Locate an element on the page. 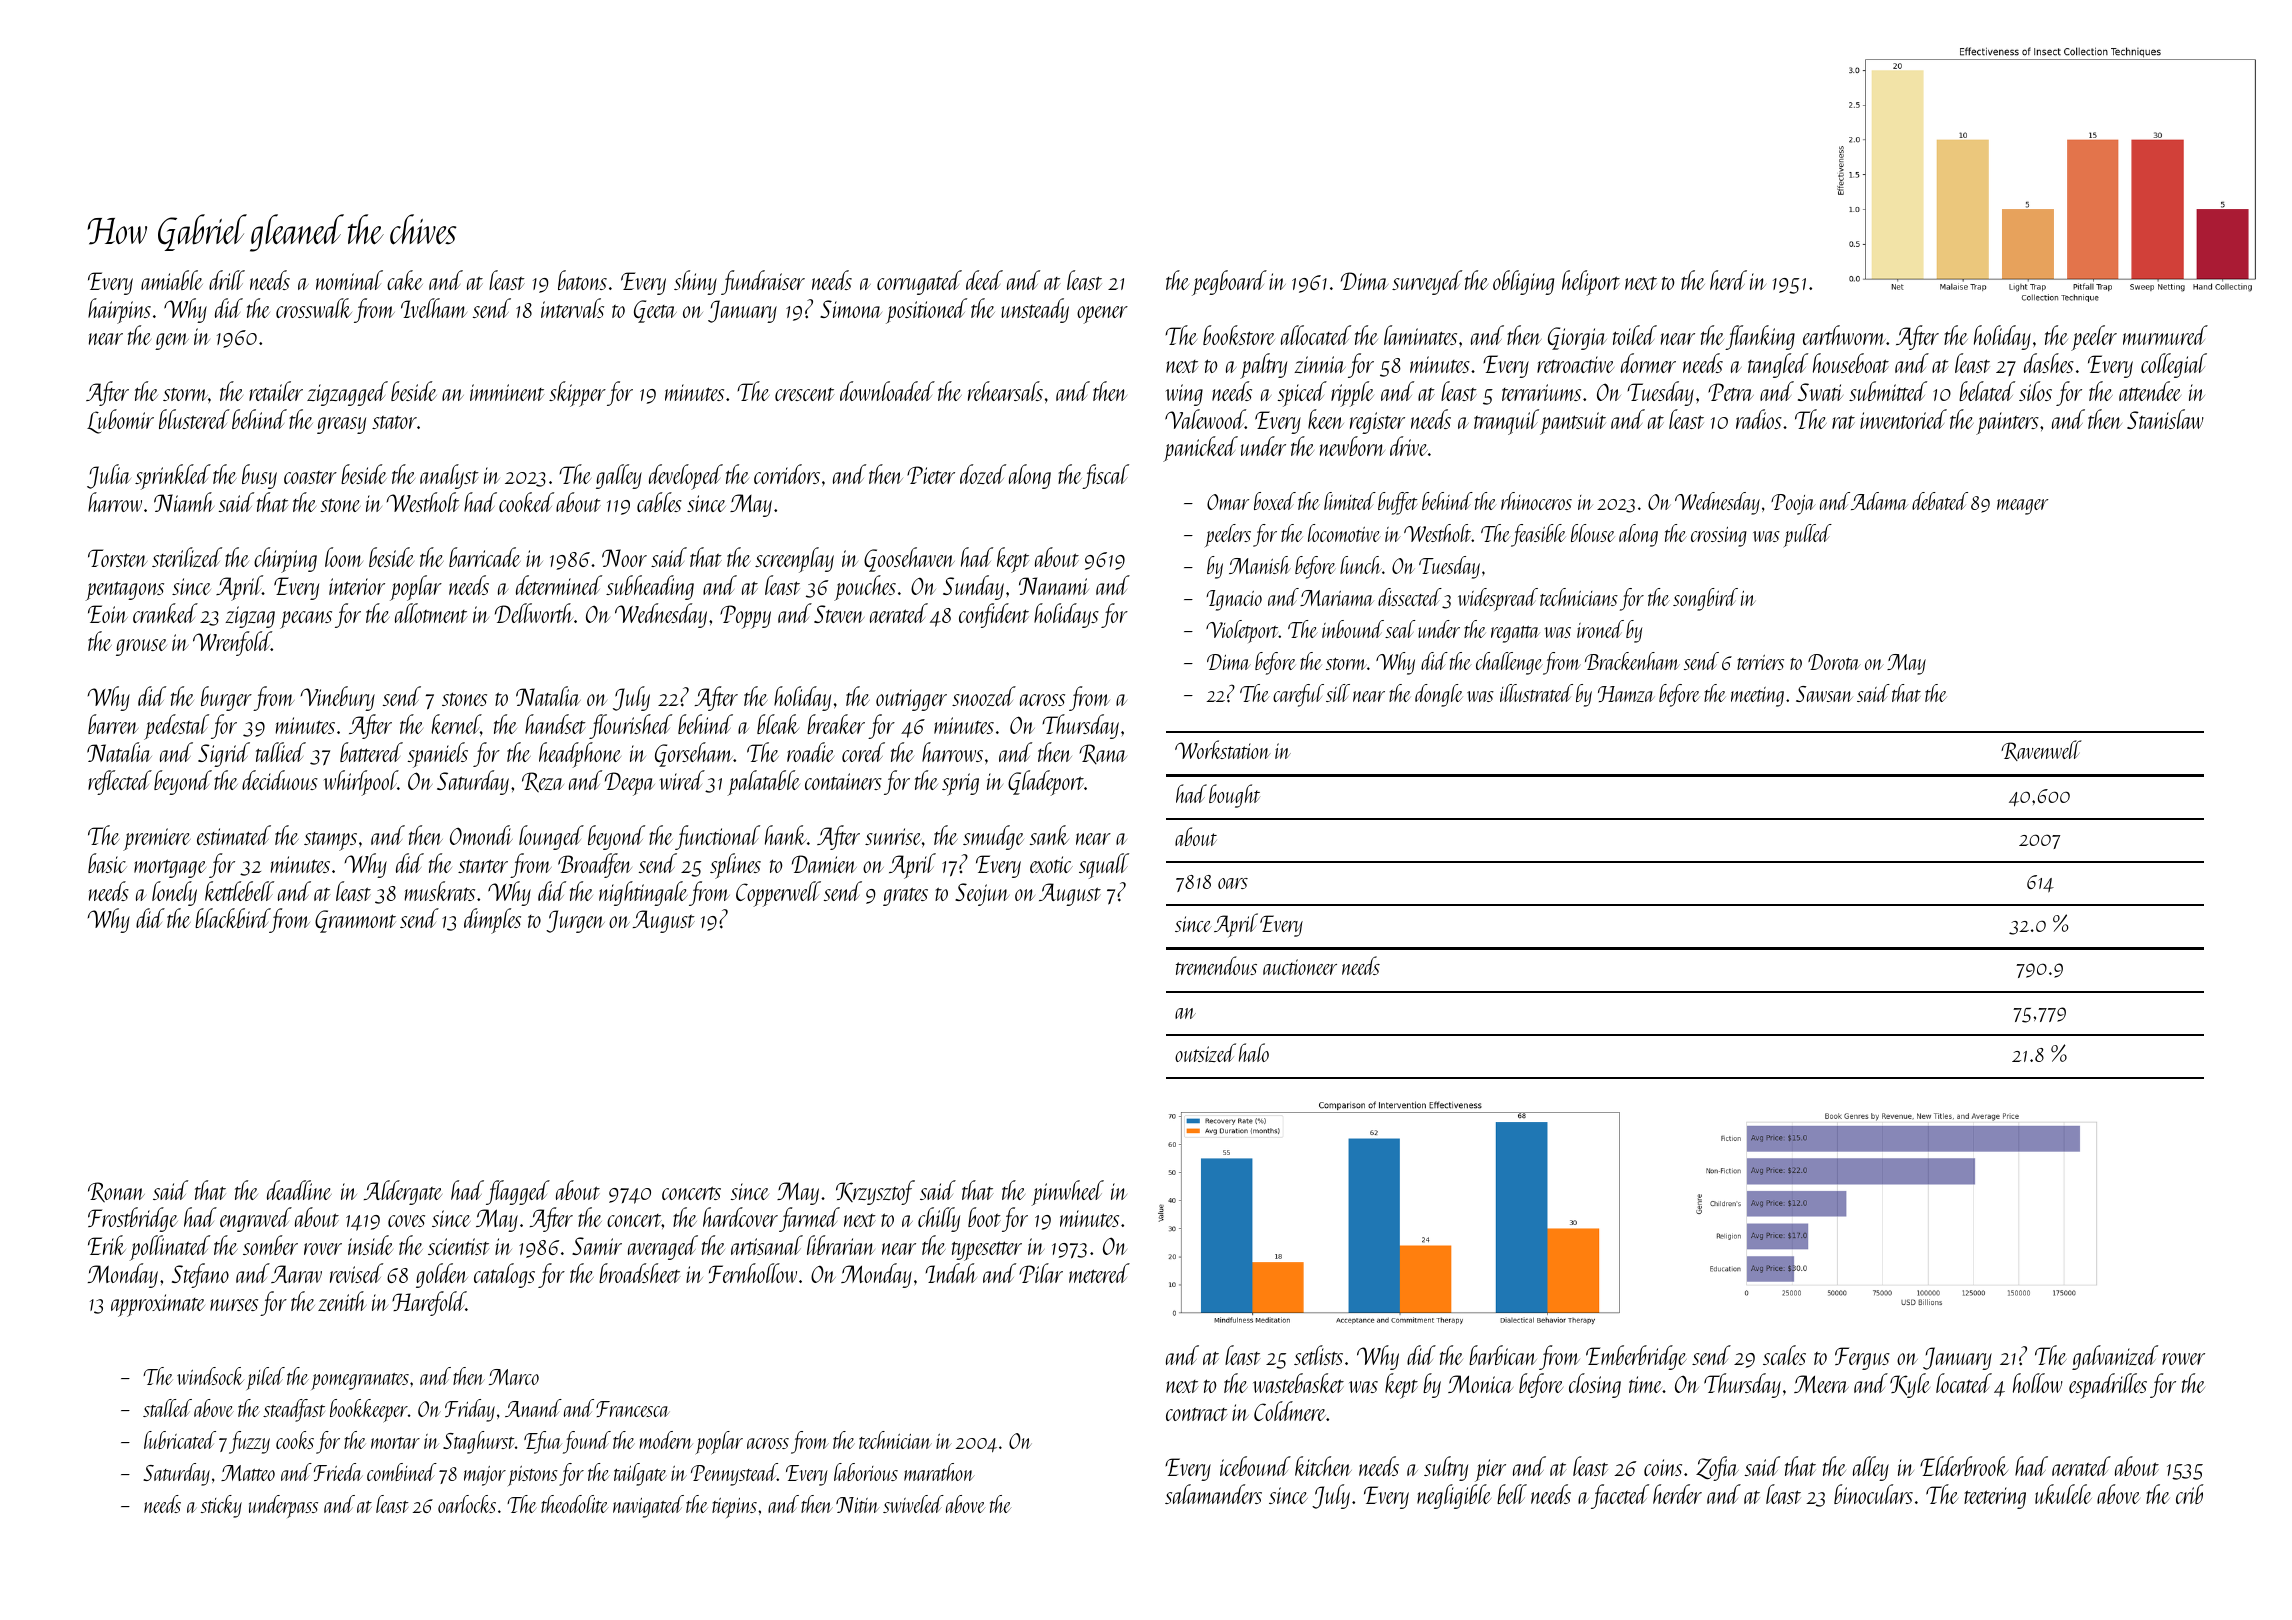  songbird is located at coordinates (1705, 599).
